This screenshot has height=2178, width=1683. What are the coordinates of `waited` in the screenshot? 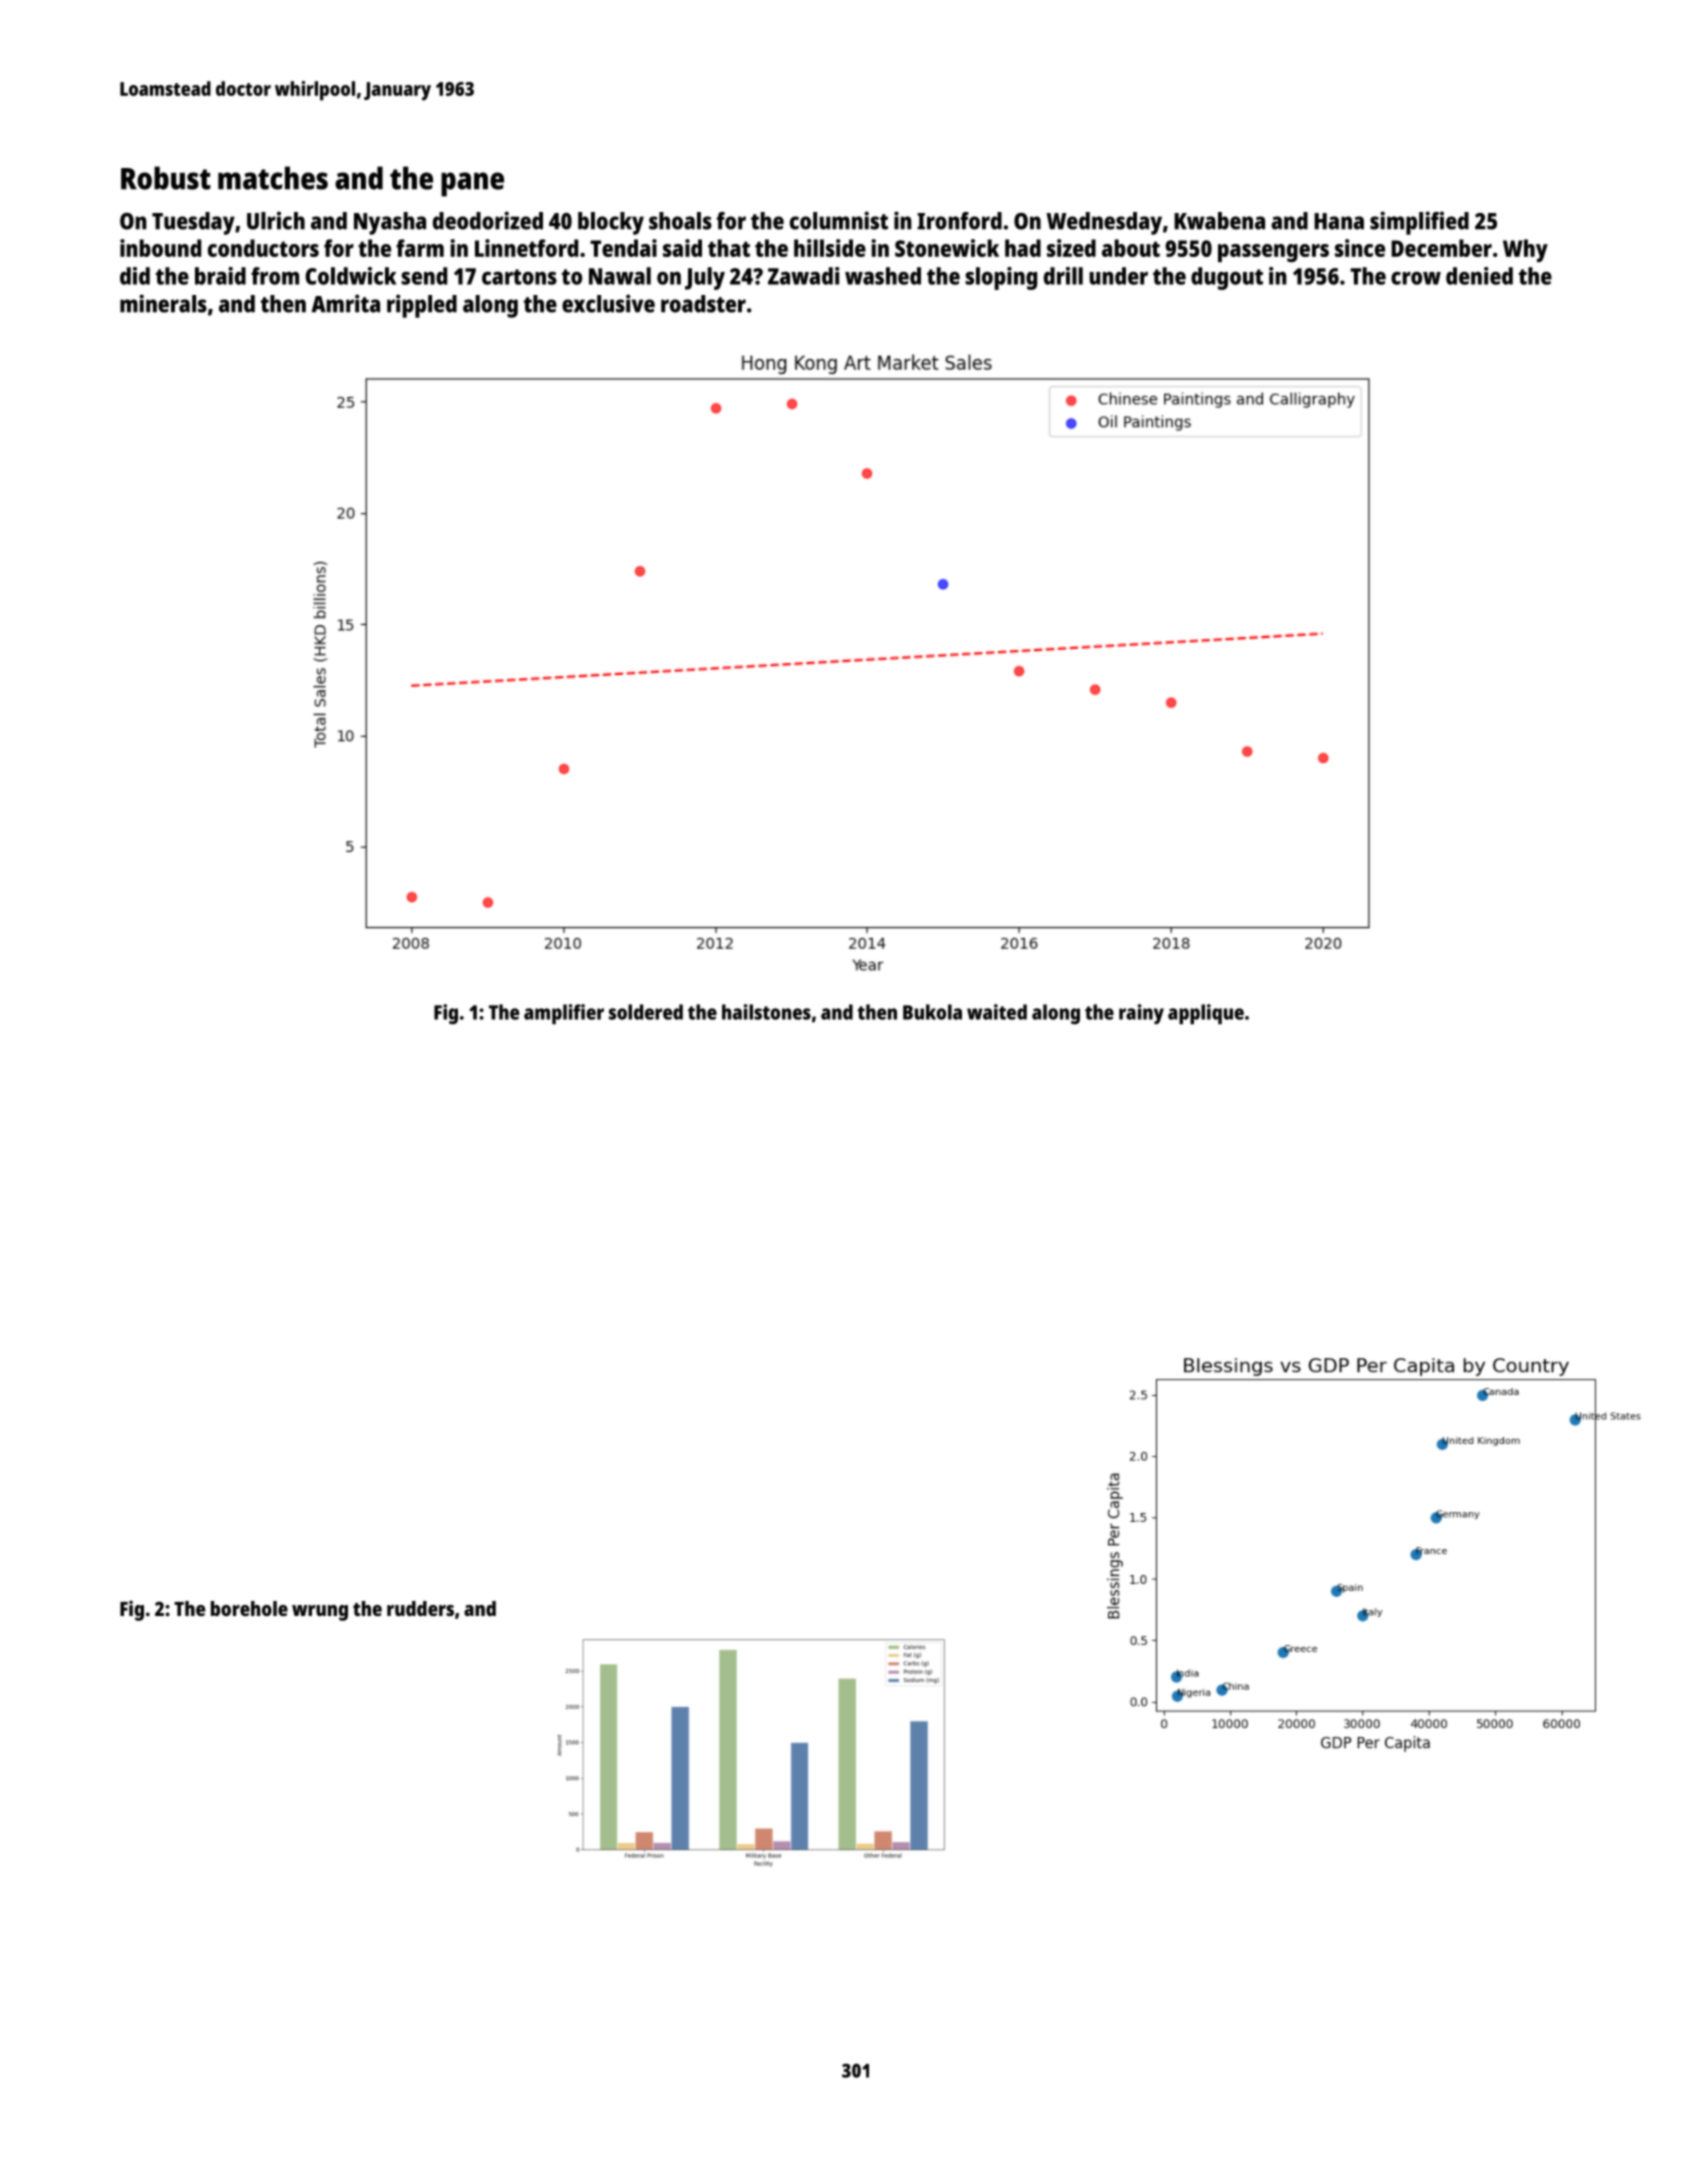 It's located at (997, 1012).
